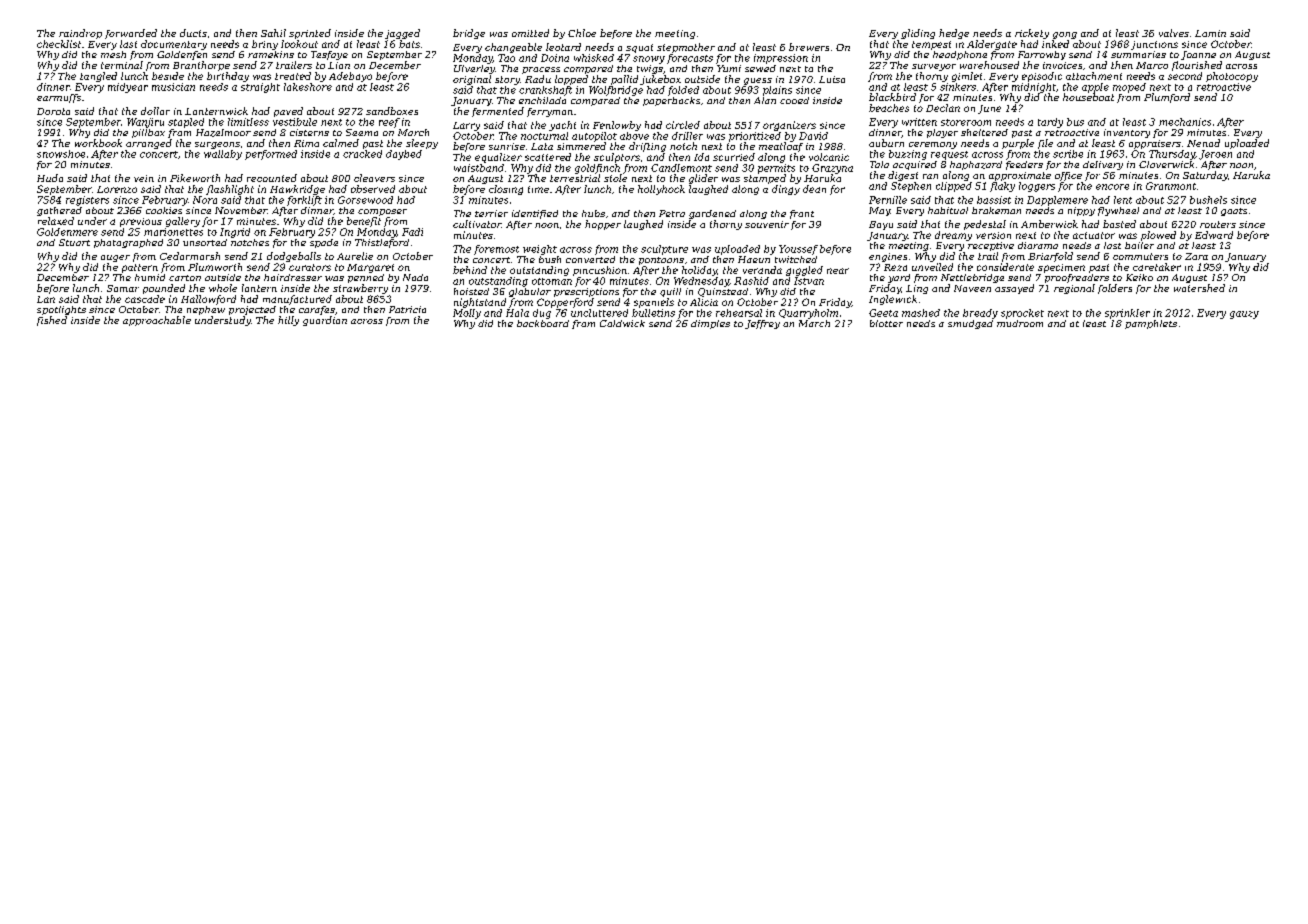 The height and width of the screenshot is (924, 1308). Describe the element at coordinates (647, 147) in the screenshot. I see `drifting` at that location.
